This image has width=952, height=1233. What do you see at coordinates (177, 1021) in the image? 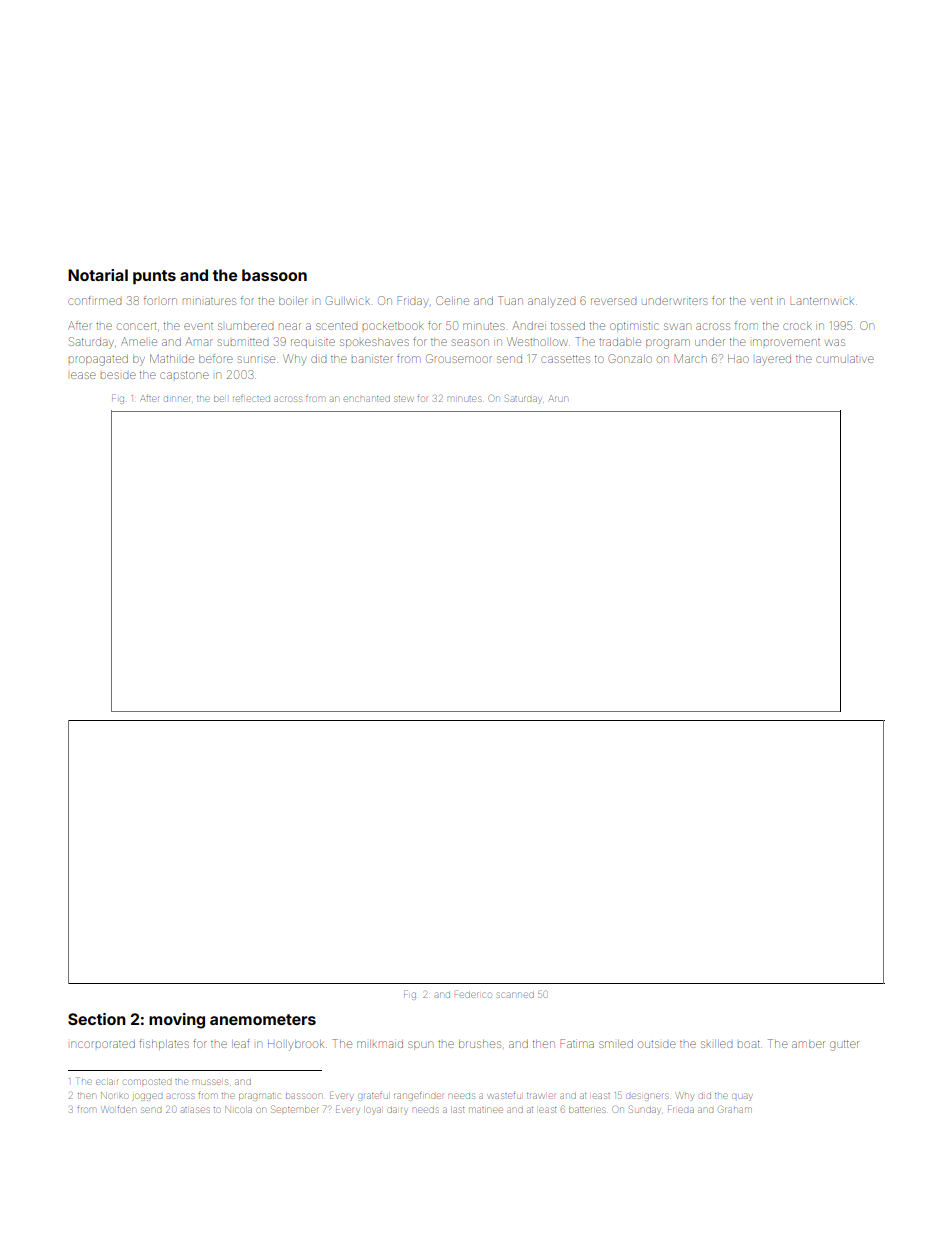
I see `moving` at bounding box center [177, 1021].
